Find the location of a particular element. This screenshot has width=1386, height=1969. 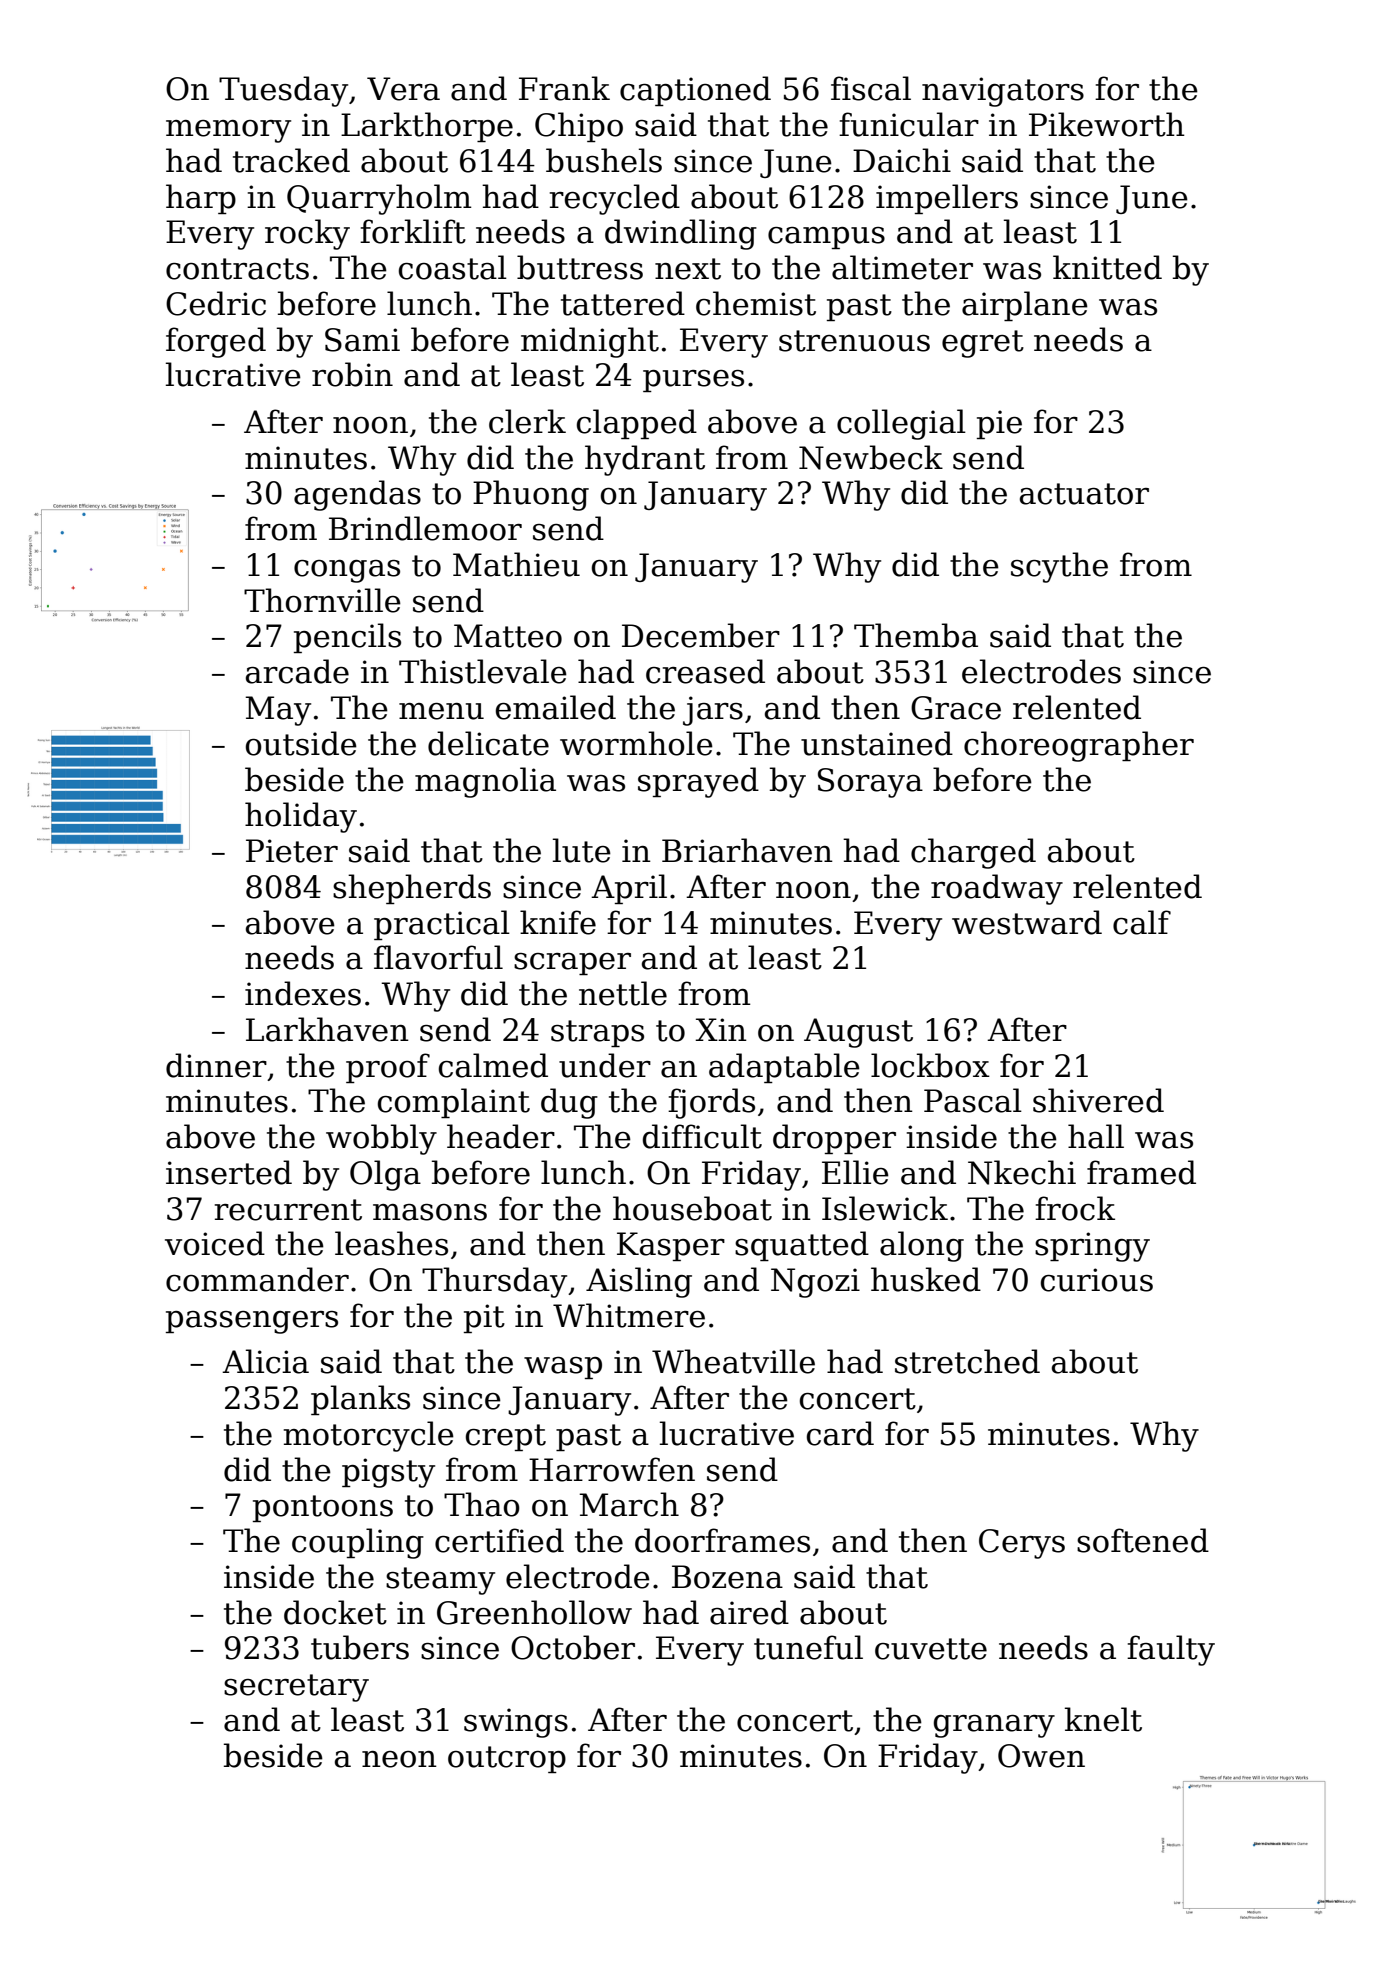

harp is located at coordinates (201, 199).
